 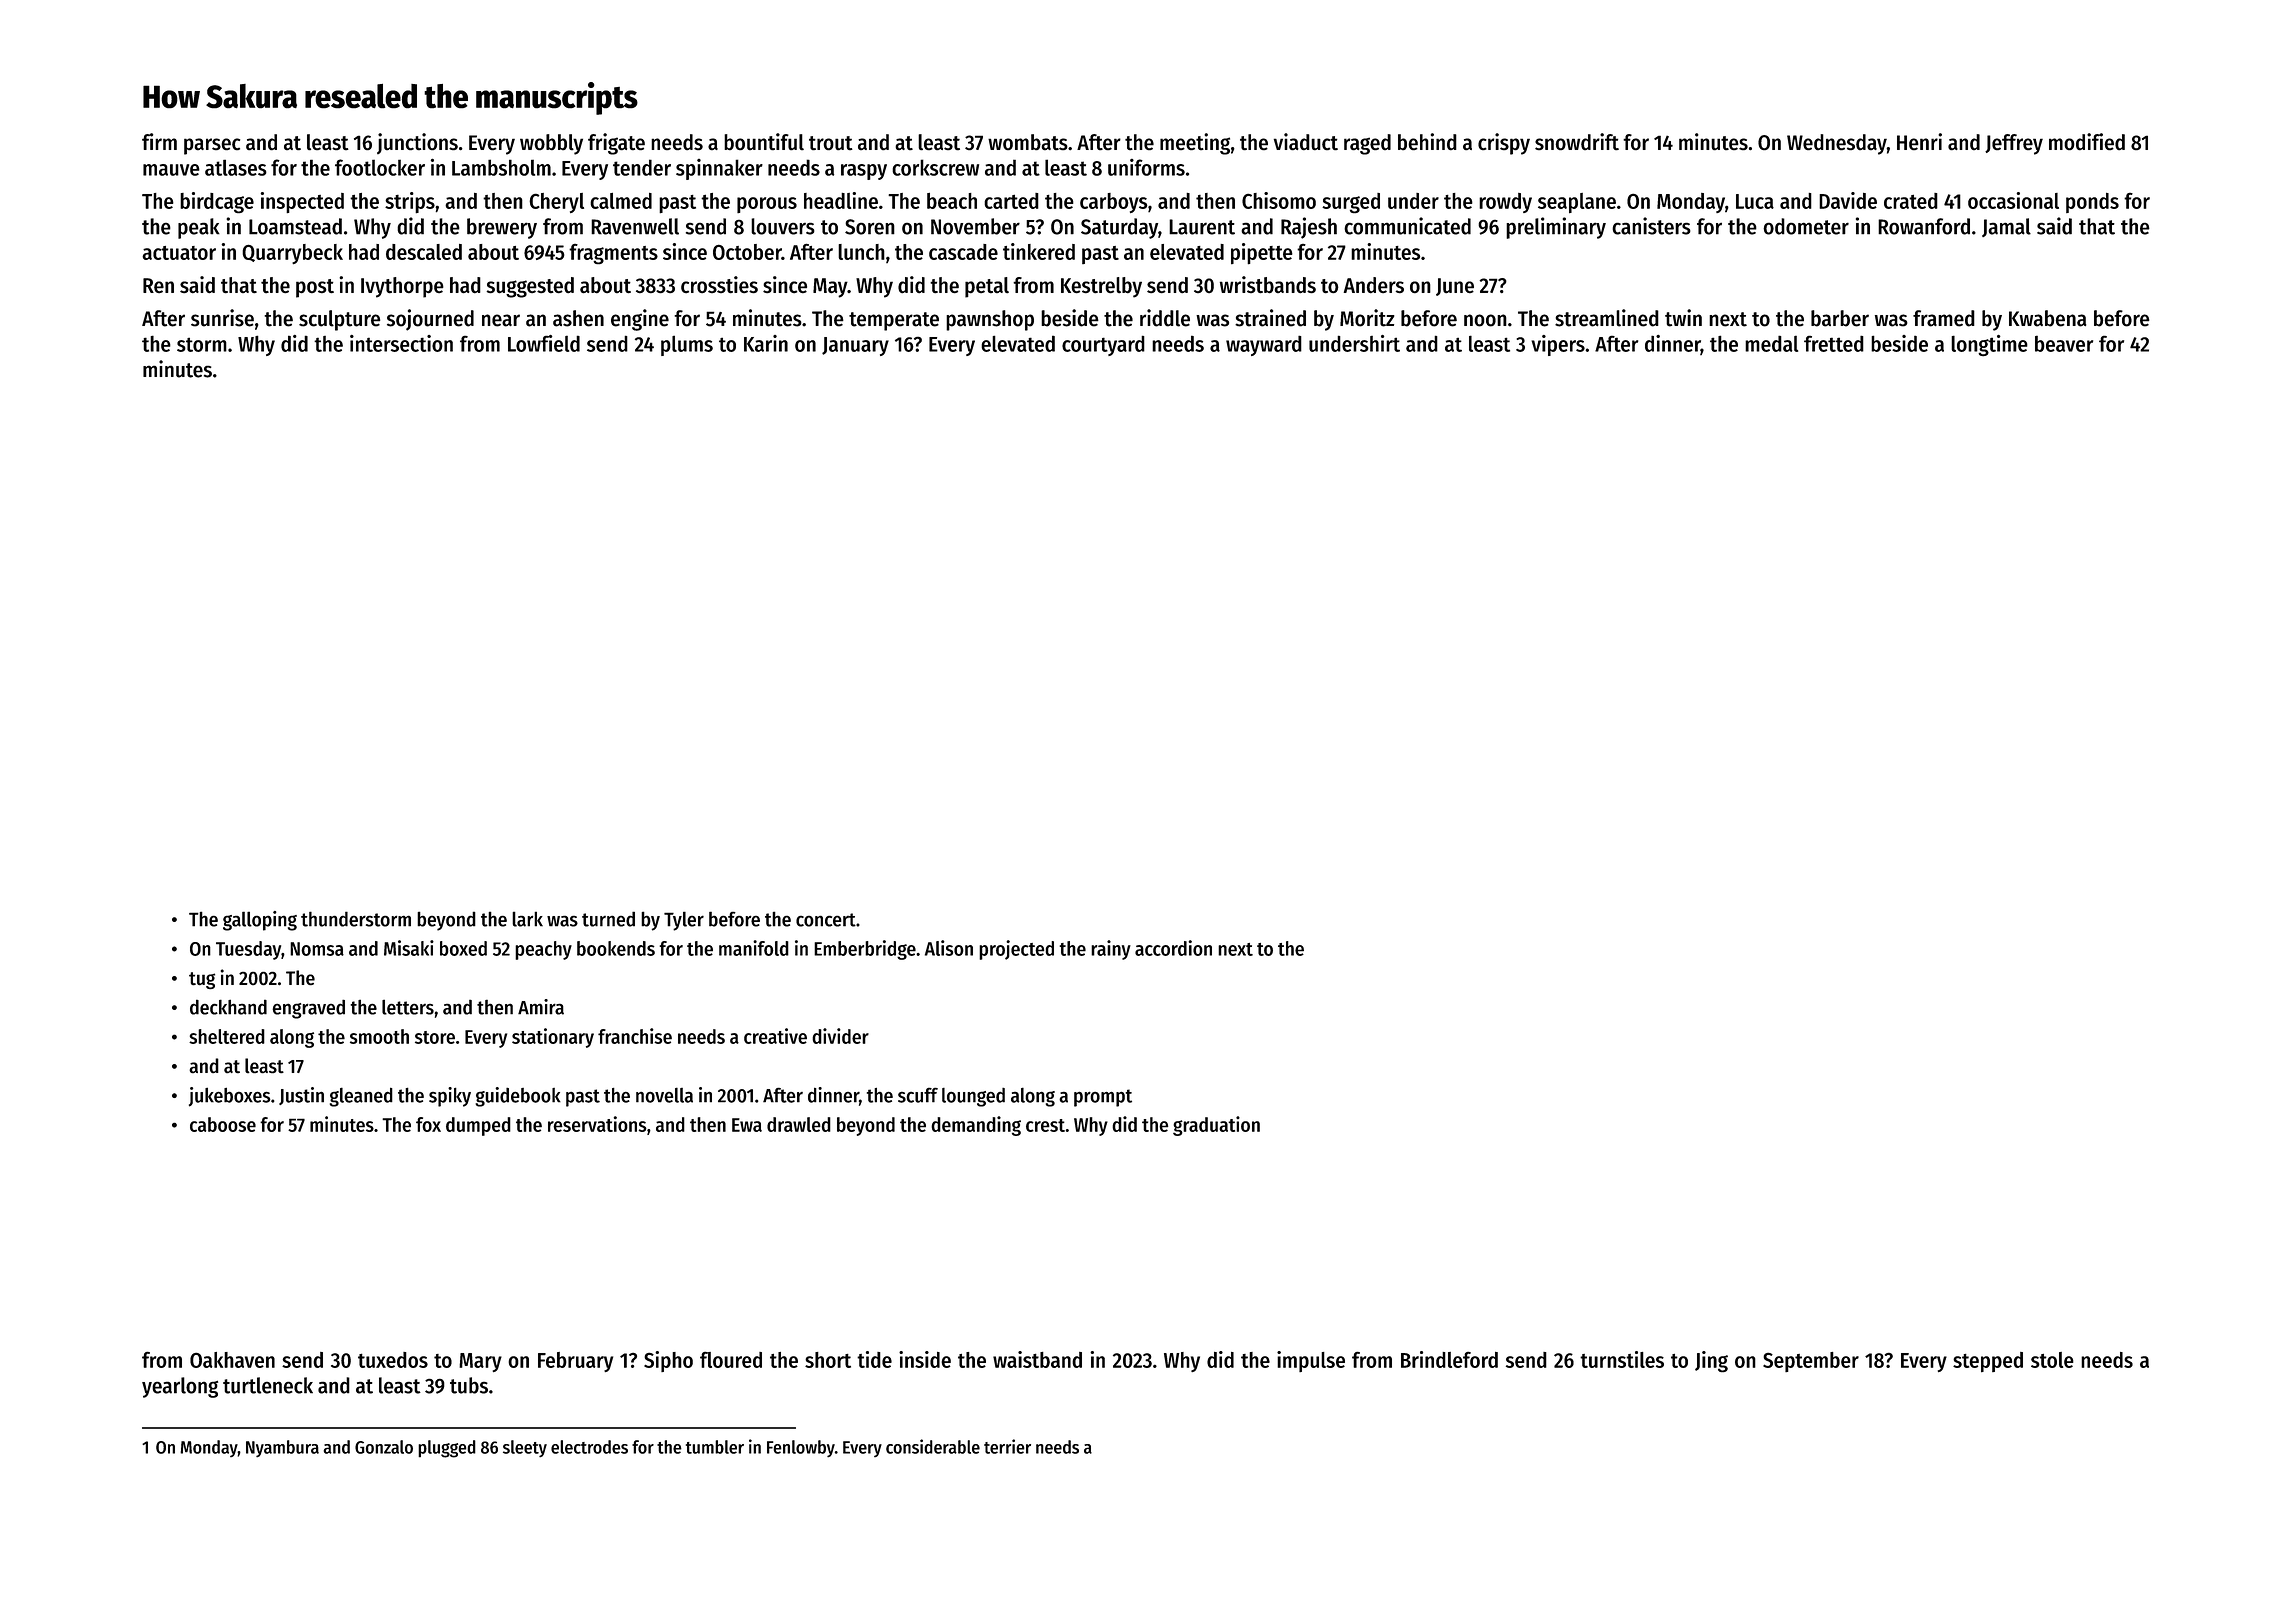 What do you see at coordinates (1111, 950) in the screenshot?
I see `rainy` at bounding box center [1111, 950].
